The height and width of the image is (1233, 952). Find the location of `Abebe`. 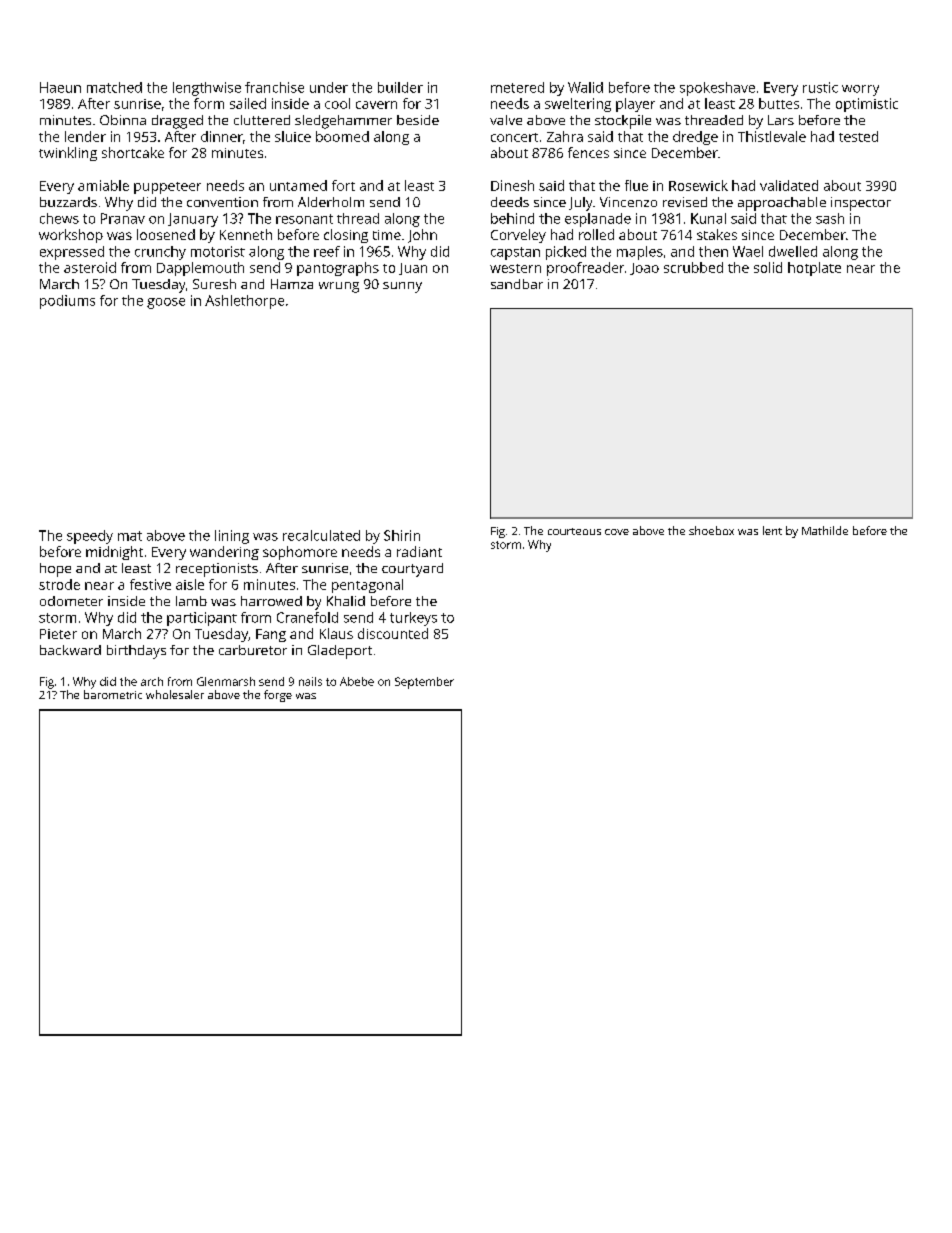

Abebe is located at coordinates (357, 681).
